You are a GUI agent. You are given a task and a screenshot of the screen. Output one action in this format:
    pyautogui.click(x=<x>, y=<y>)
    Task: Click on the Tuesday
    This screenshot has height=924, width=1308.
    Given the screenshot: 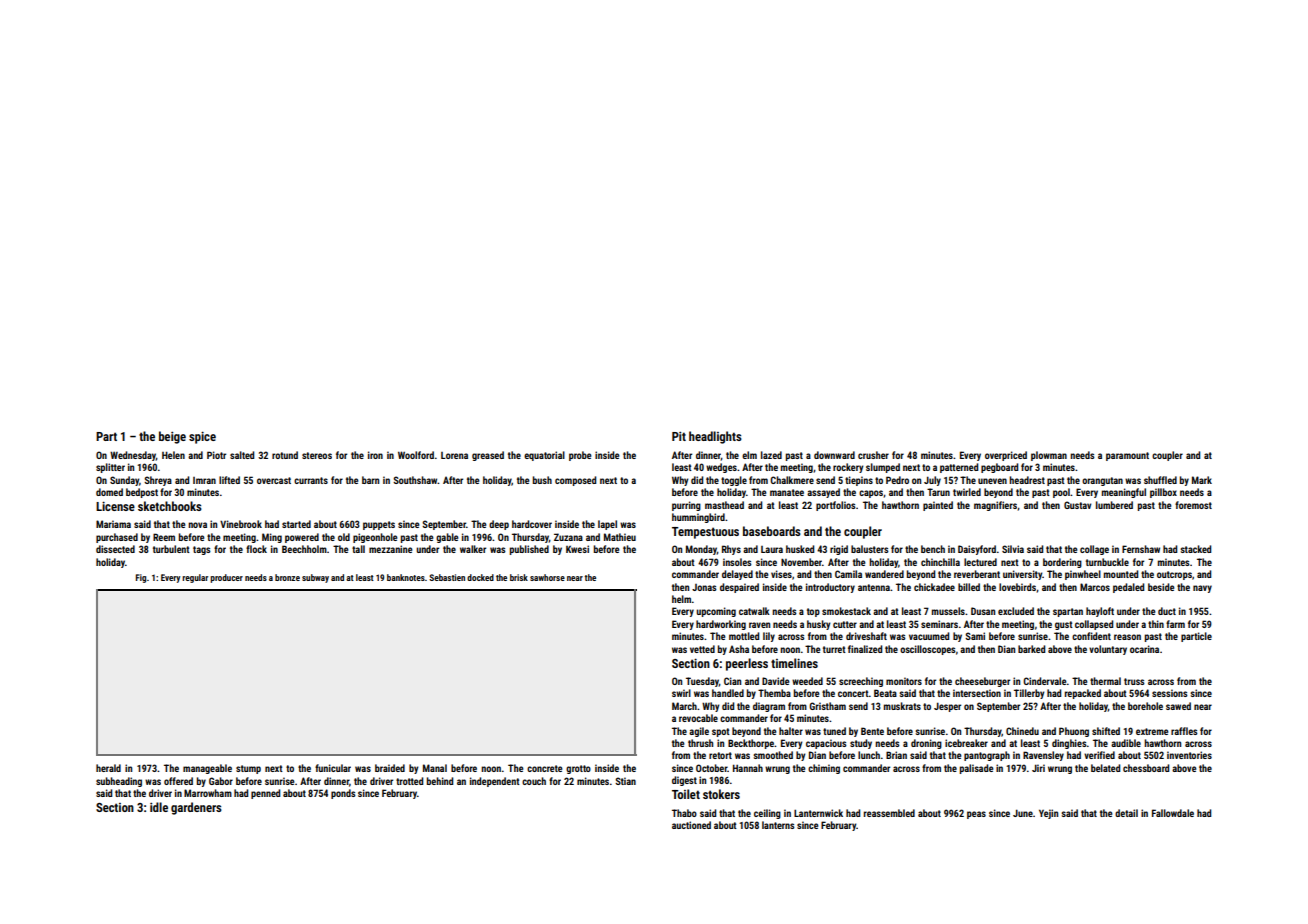 What is the action you would take?
    pyautogui.click(x=702, y=682)
